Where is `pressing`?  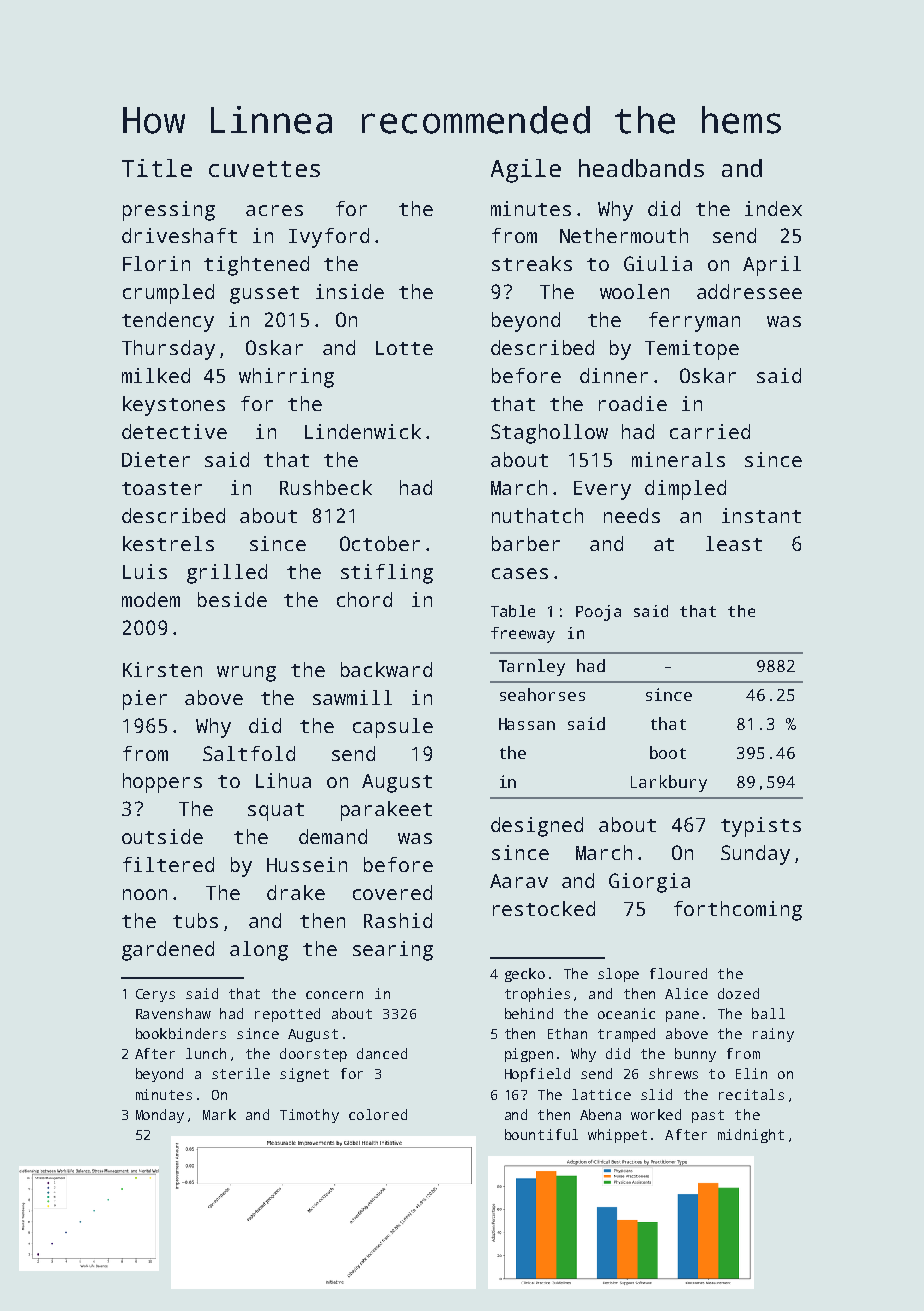 pressing is located at coordinates (169, 211).
